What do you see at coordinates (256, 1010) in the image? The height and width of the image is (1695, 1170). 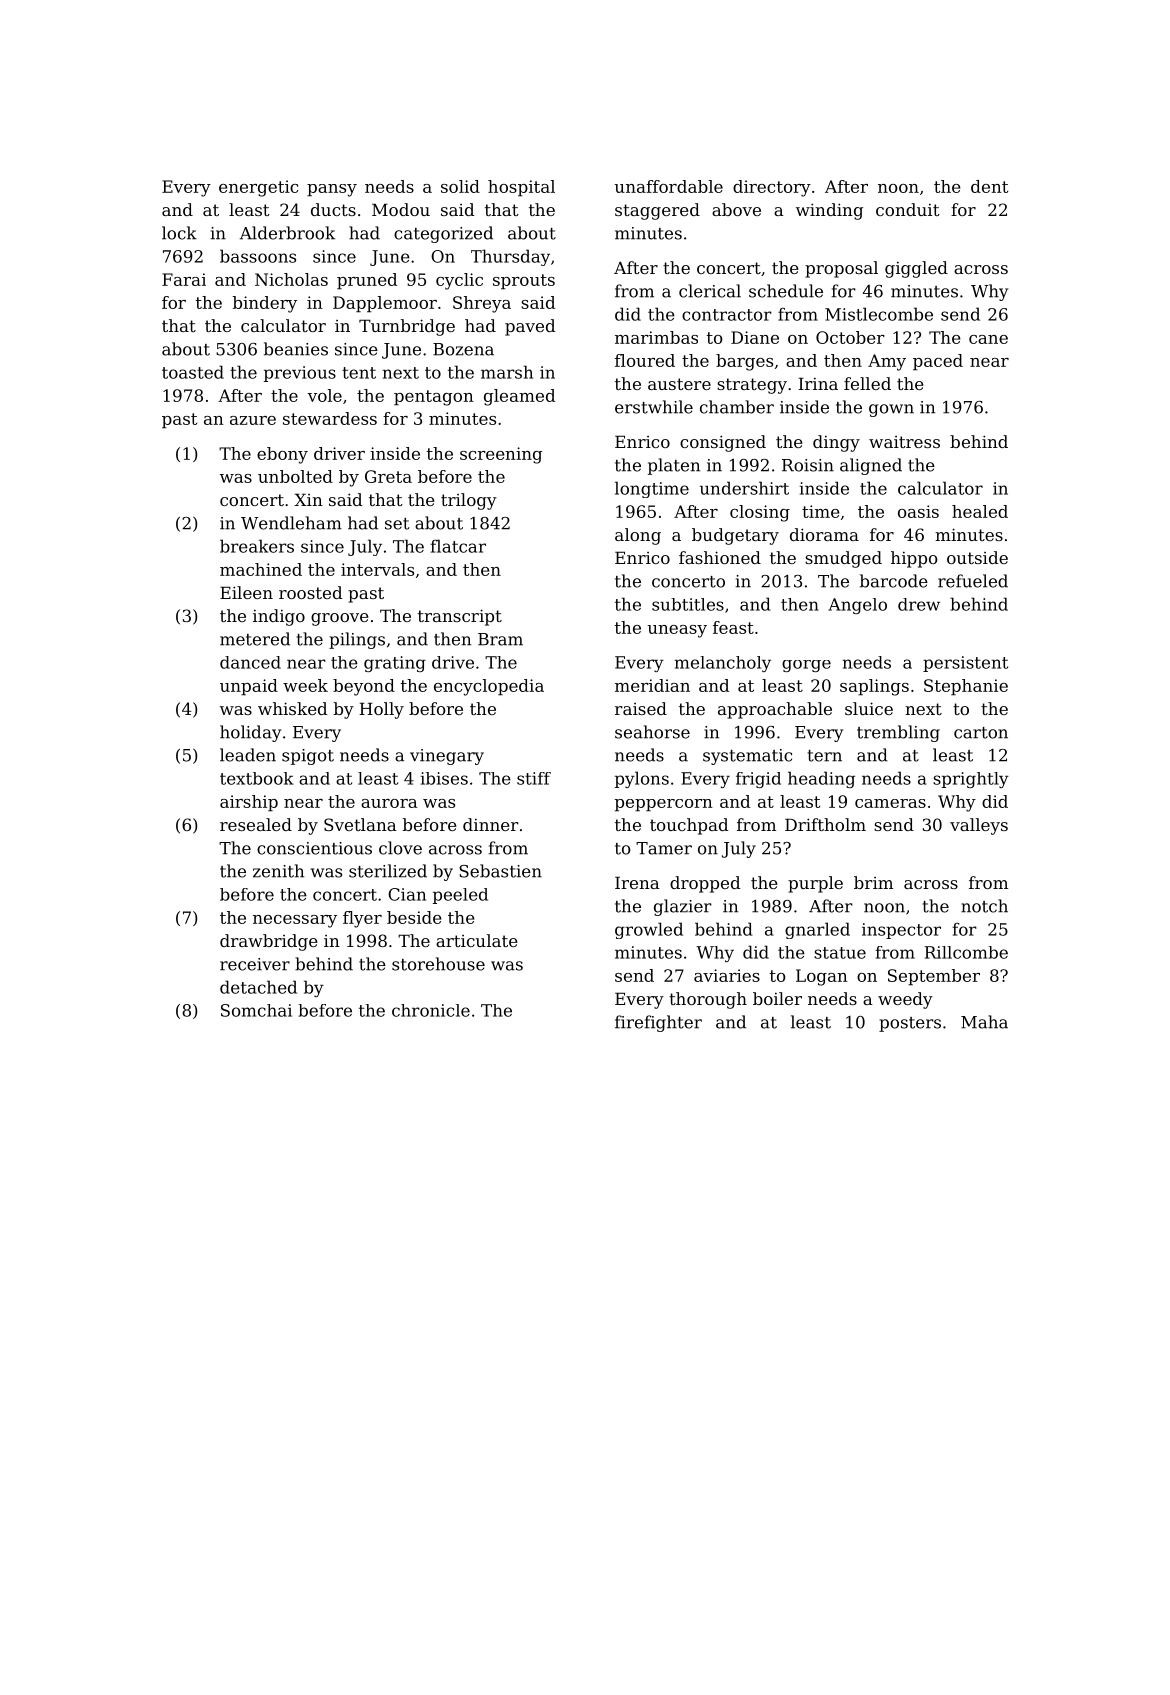 I see `Somchai` at bounding box center [256, 1010].
